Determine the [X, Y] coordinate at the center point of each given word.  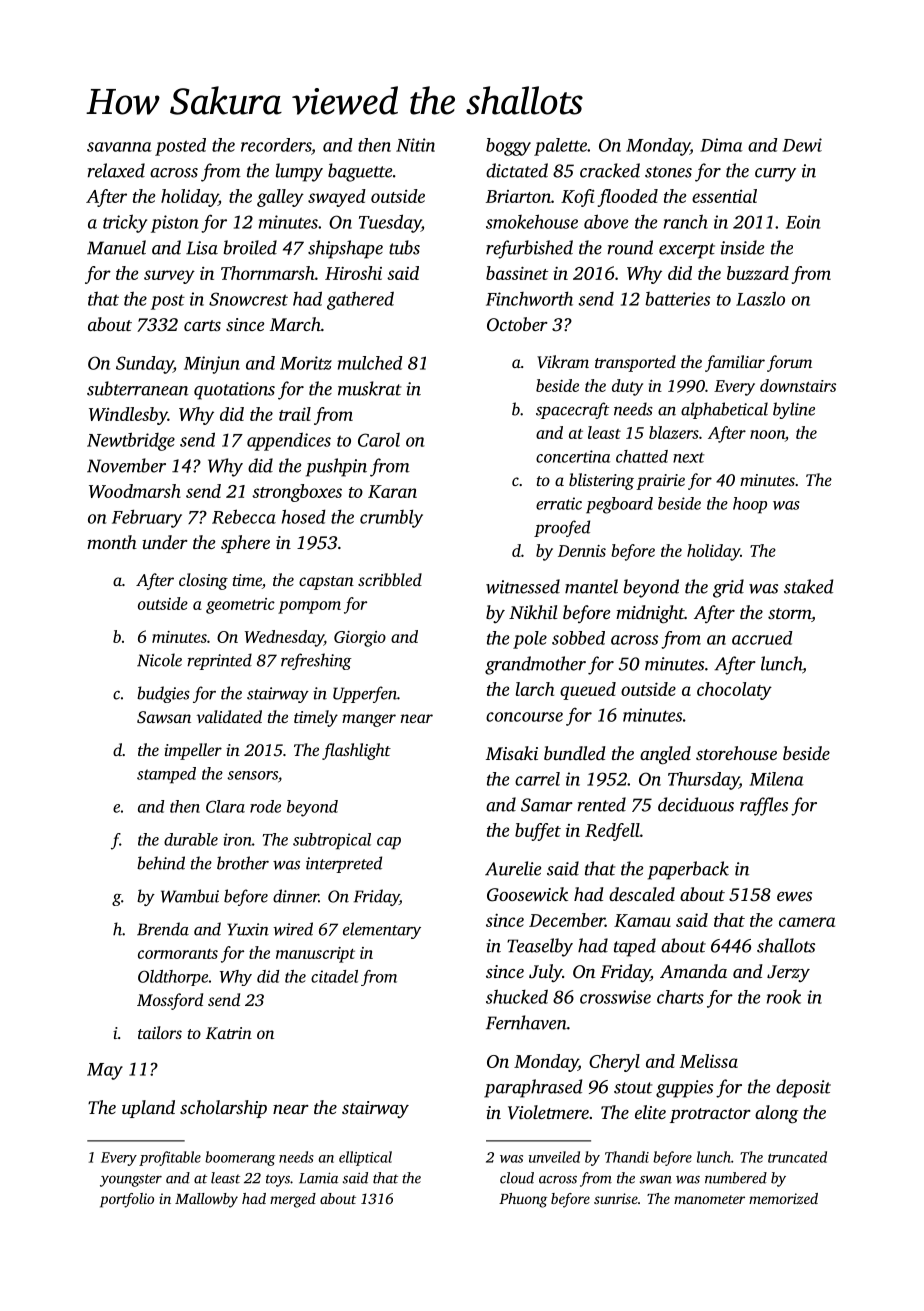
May [105, 1071]
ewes [794, 896]
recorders [276, 145]
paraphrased [533, 1088]
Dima [721, 145]
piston [175, 224]
